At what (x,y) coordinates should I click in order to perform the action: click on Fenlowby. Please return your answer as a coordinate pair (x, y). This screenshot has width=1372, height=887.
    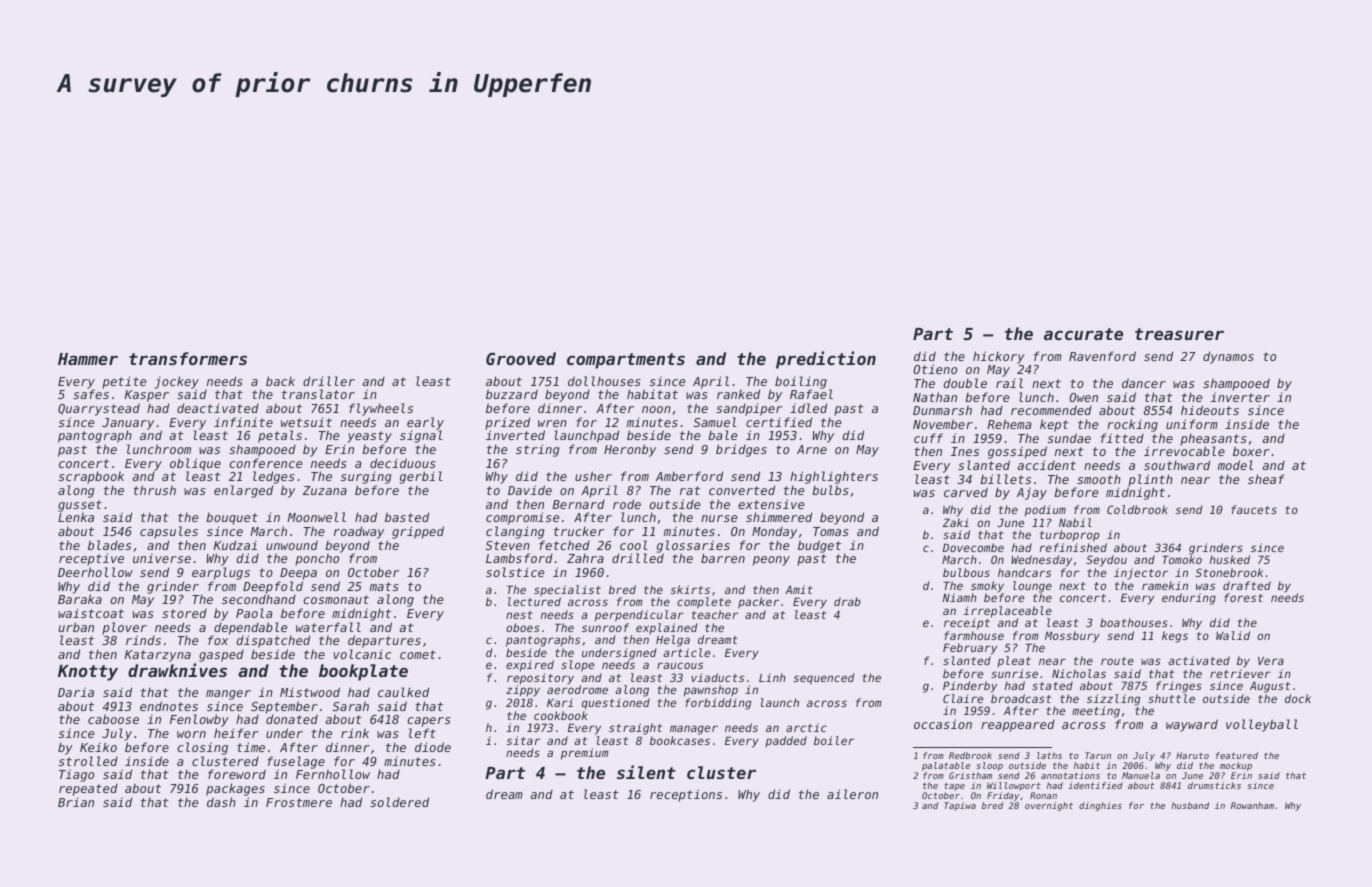
    Looking at the image, I should click on (199, 720).
